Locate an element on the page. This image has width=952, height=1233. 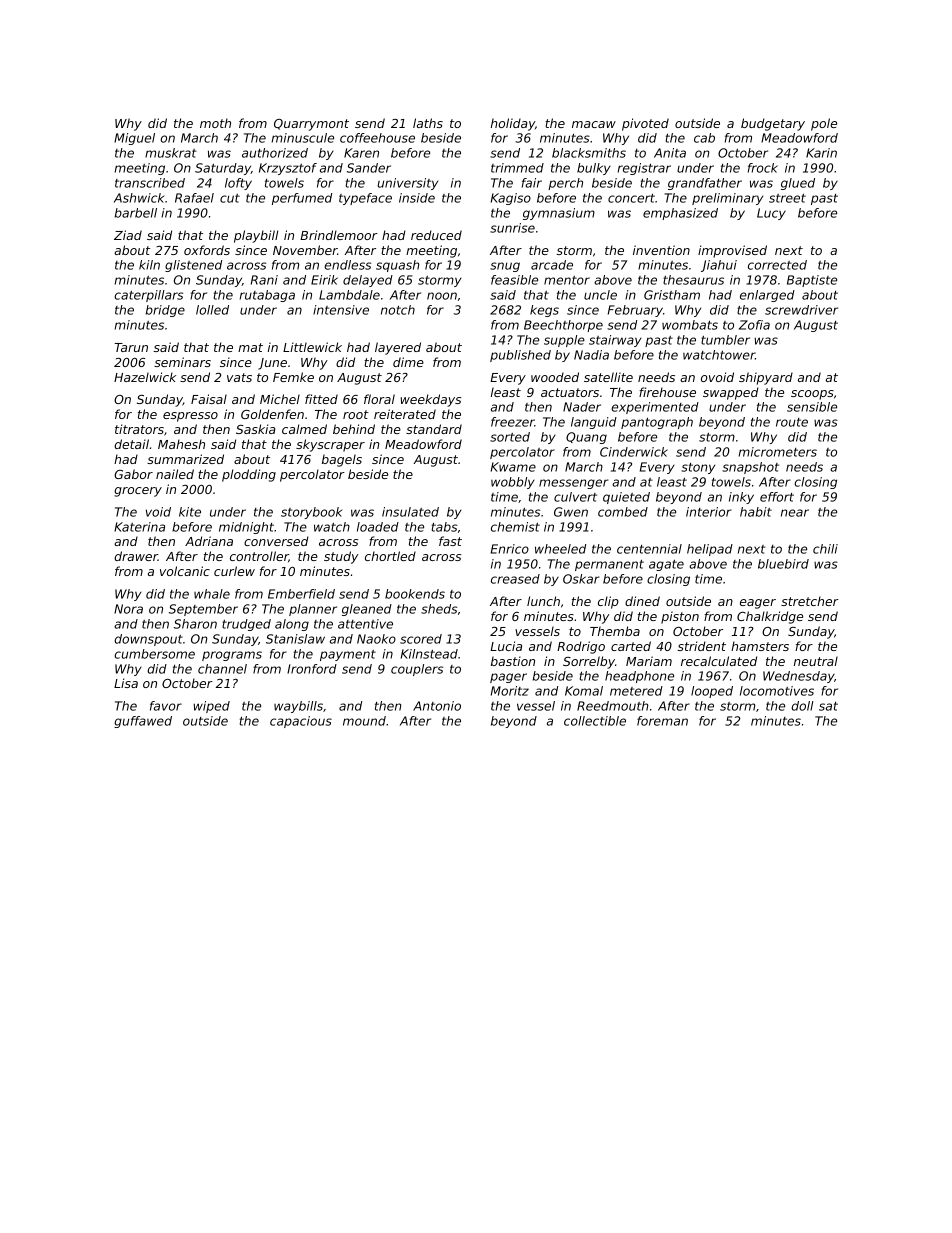
enlarged is located at coordinates (767, 296).
